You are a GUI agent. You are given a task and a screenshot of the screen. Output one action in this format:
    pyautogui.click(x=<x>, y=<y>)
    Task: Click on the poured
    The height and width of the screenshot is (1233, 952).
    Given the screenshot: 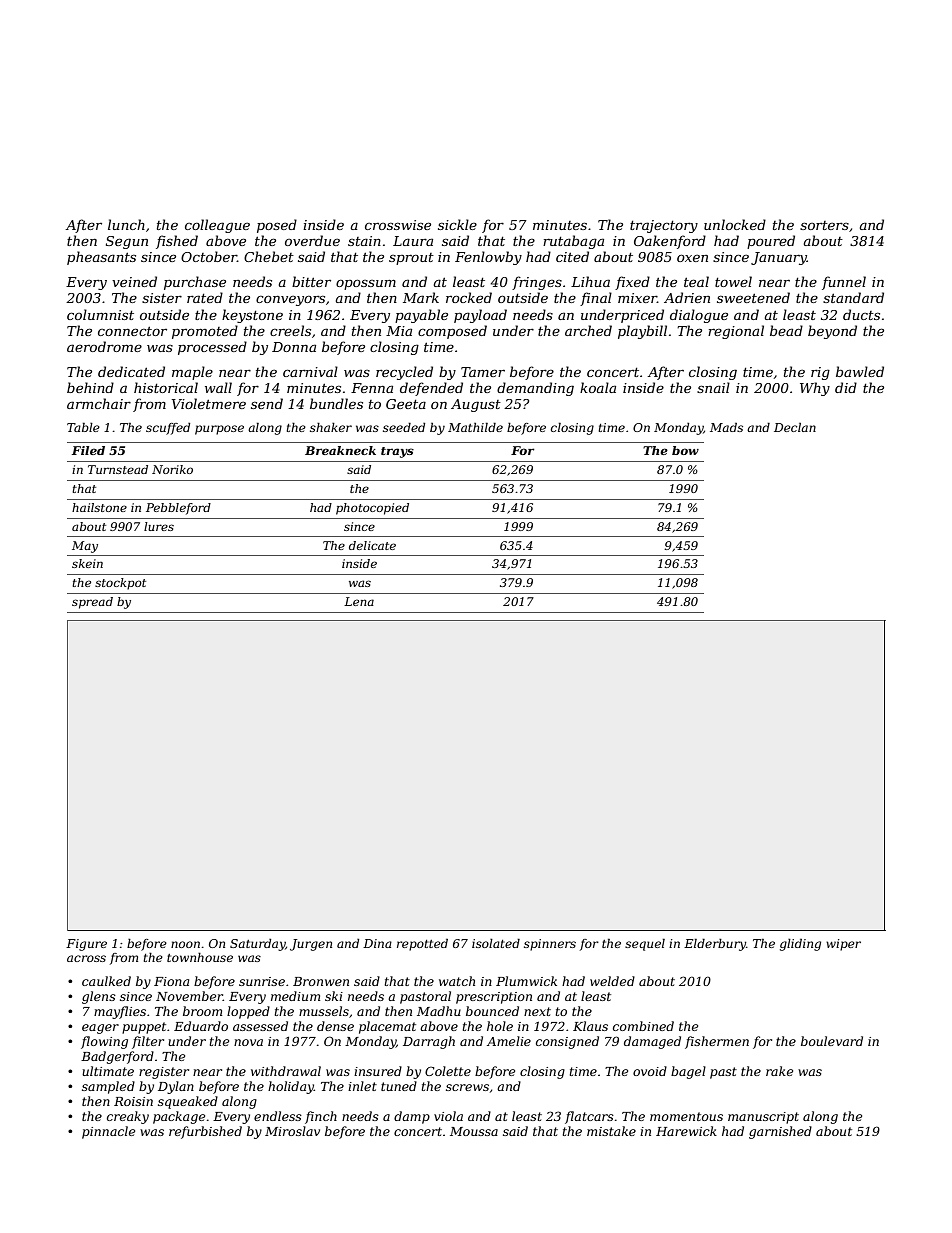 What is the action you would take?
    pyautogui.click(x=771, y=242)
